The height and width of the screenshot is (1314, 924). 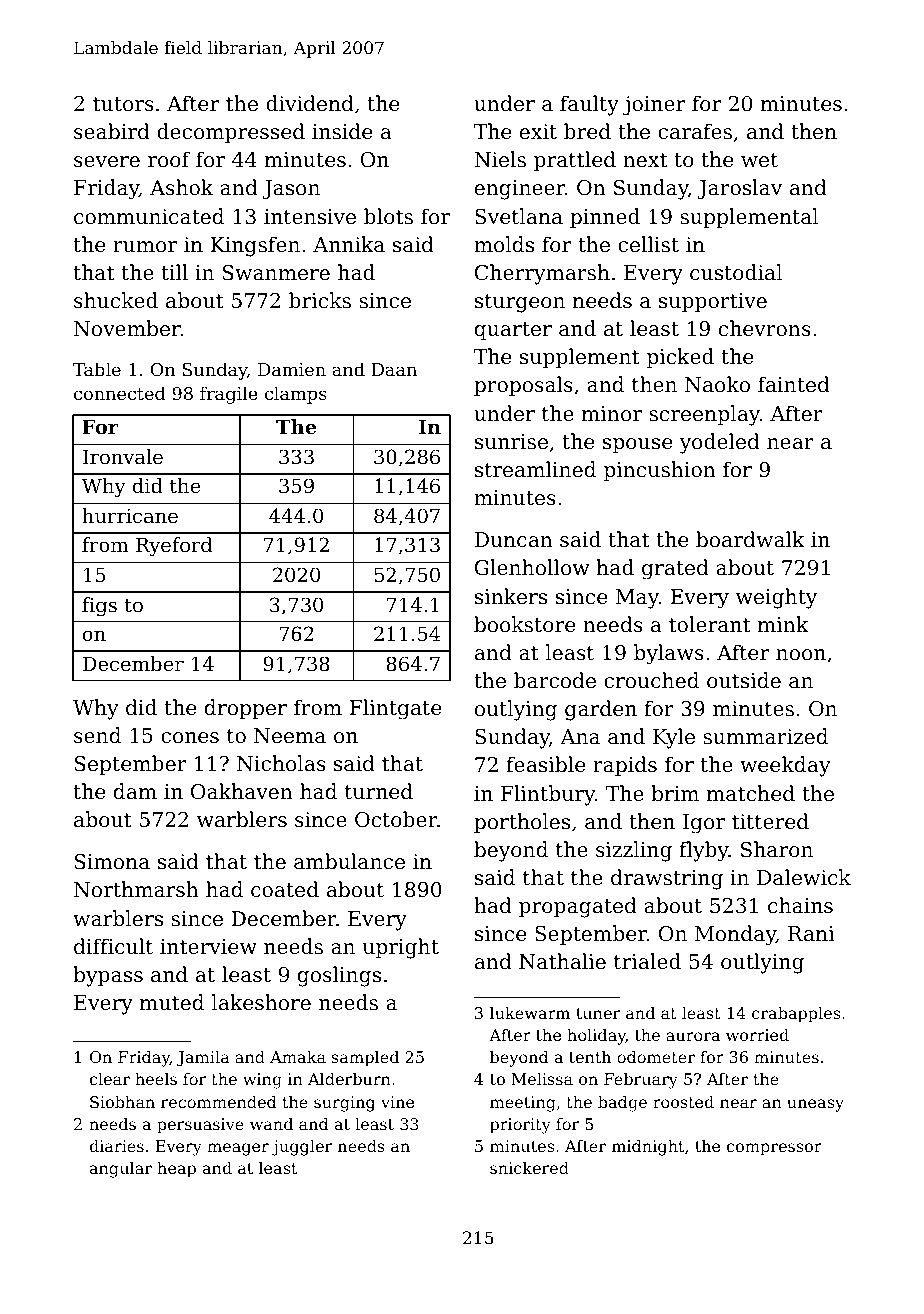 I want to click on yodeled, so click(x=720, y=443).
